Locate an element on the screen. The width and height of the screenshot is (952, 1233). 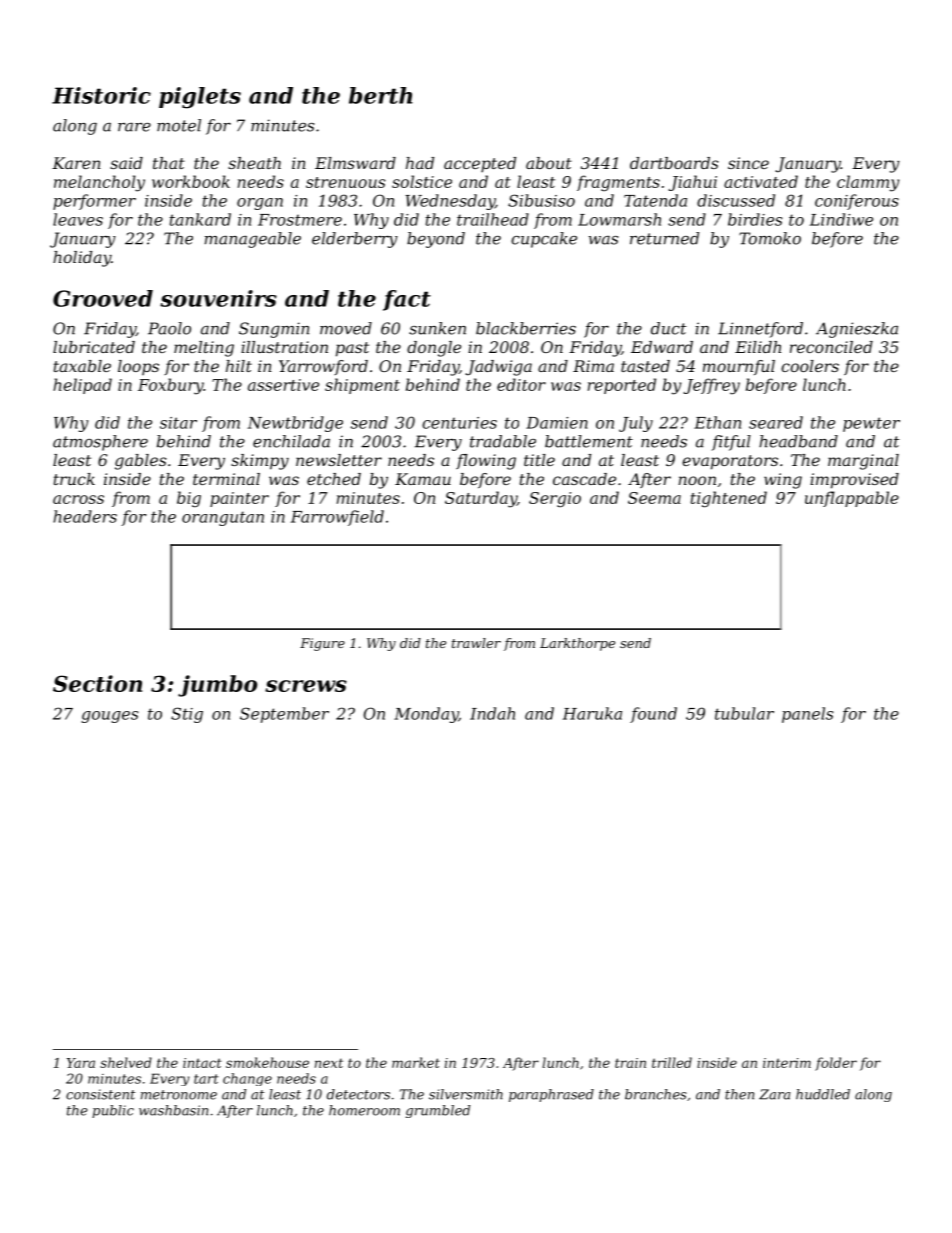
jumbo is located at coordinates (217, 686).
